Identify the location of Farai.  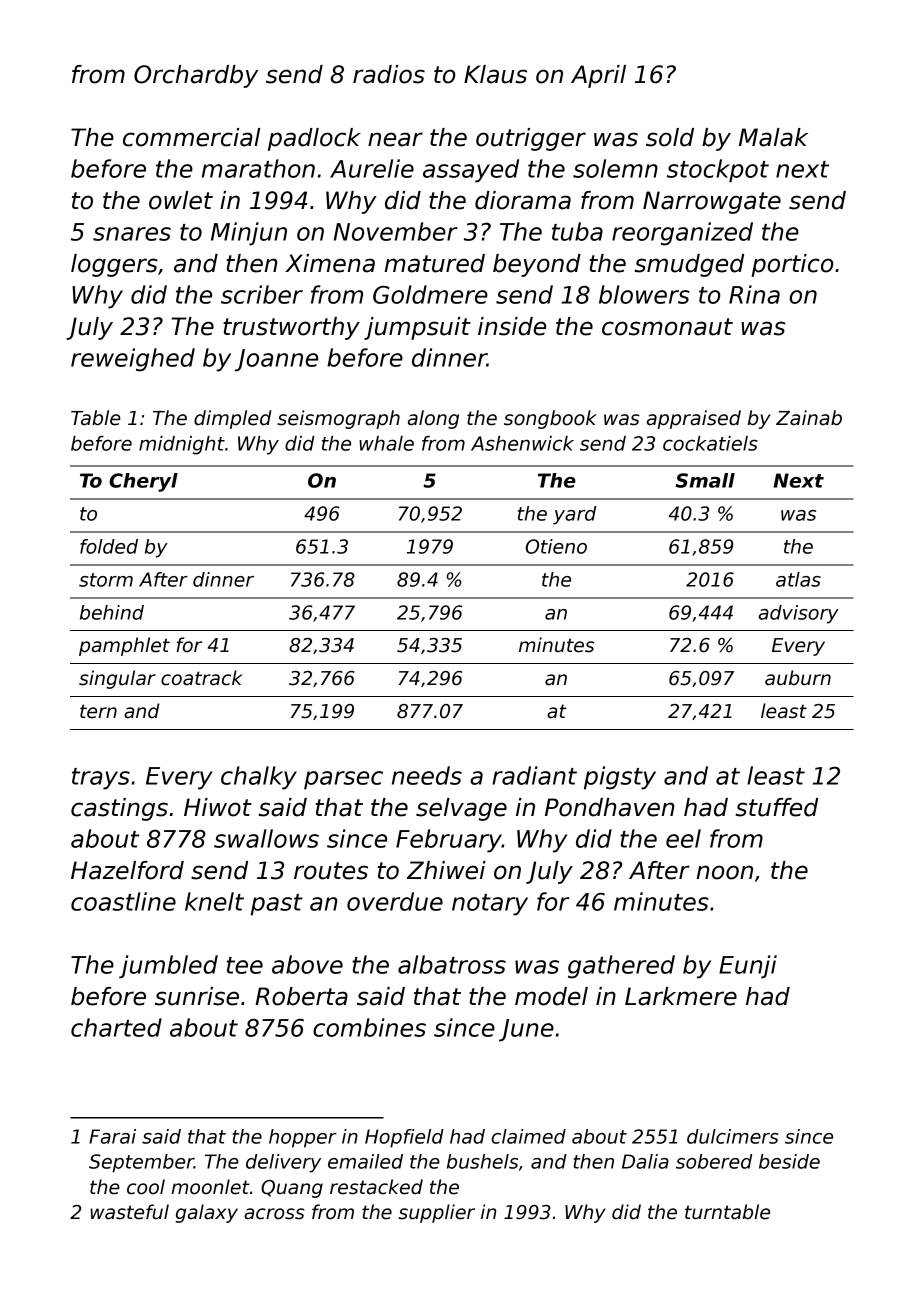
(112, 1136).
